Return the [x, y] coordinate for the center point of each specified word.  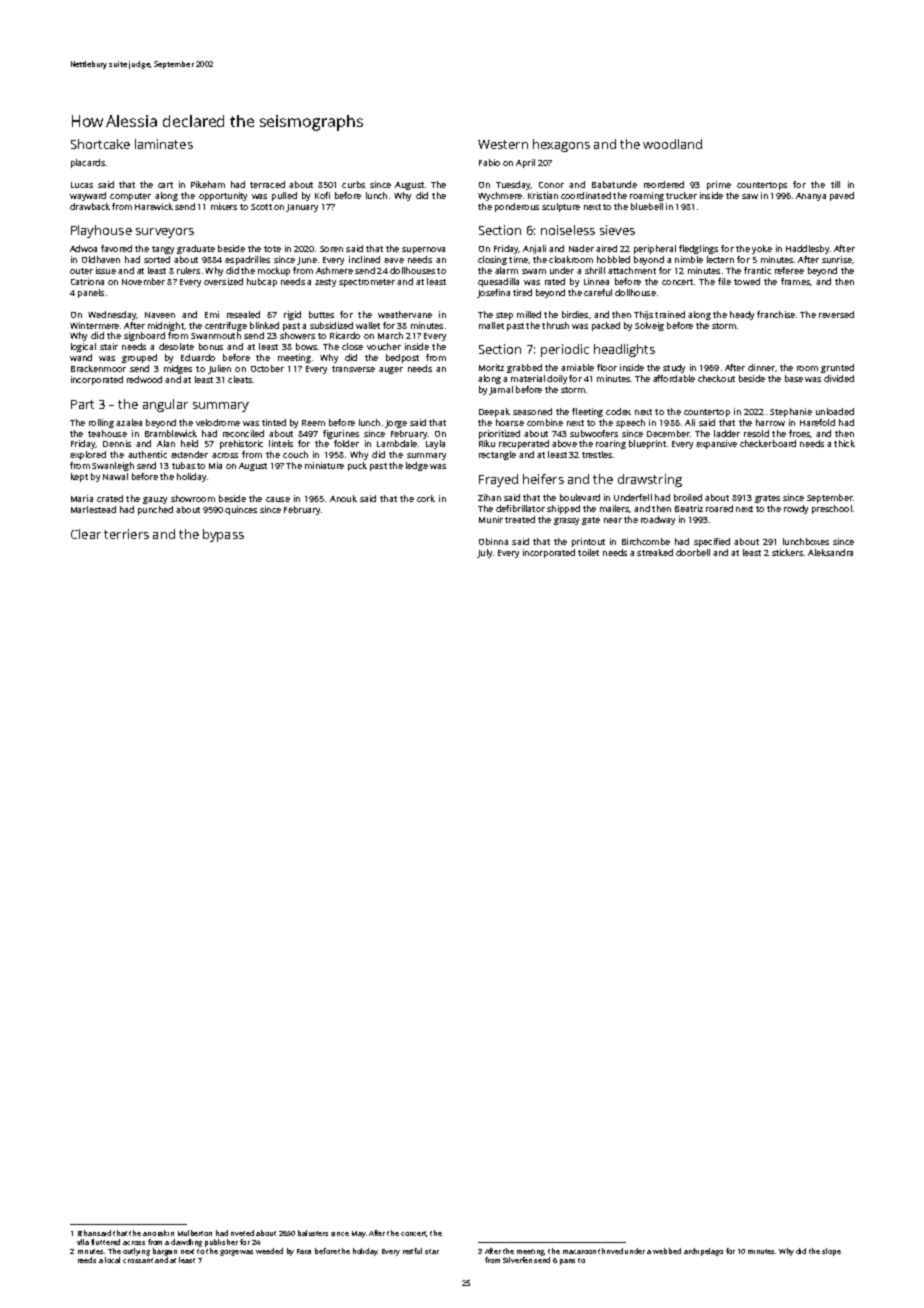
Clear [86, 534]
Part [82, 404]
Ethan [87, 1233]
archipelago [703, 1252]
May [359, 1234]
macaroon [579, 1252]
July [484, 553]
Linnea [596, 281]
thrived [610, 1251]
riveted [242, 1233]
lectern [720, 259]
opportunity [223, 196]
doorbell [693, 552]
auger [391, 370]
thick [844, 443]
